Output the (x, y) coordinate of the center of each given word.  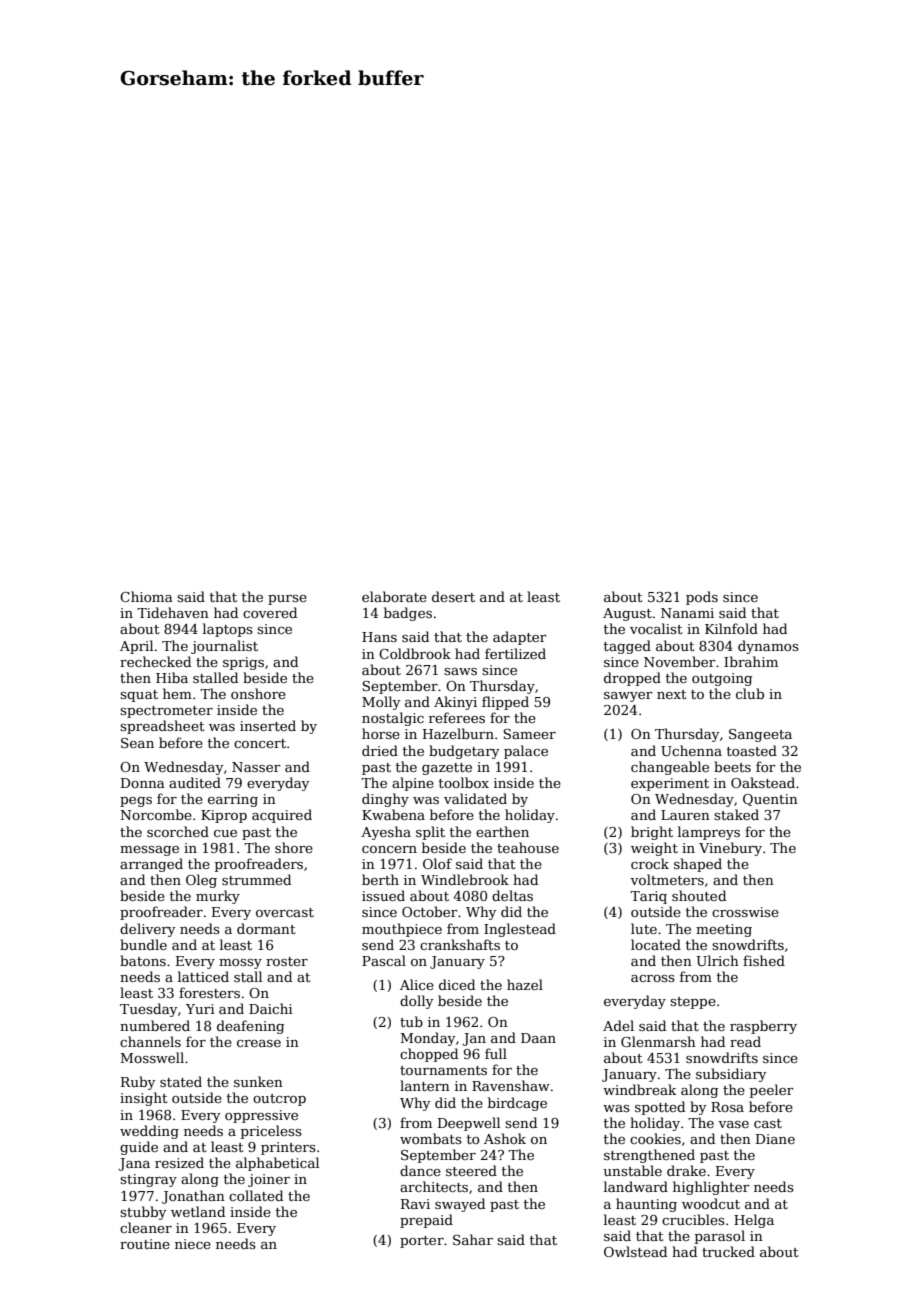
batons (143, 960)
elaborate (394, 596)
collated (256, 1195)
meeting (724, 930)
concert (260, 743)
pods (702, 598)
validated (475, 798)
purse (287, 600)
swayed (460, 1205)
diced (457, 984)
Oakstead (763, 782)
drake (686, 1170)
